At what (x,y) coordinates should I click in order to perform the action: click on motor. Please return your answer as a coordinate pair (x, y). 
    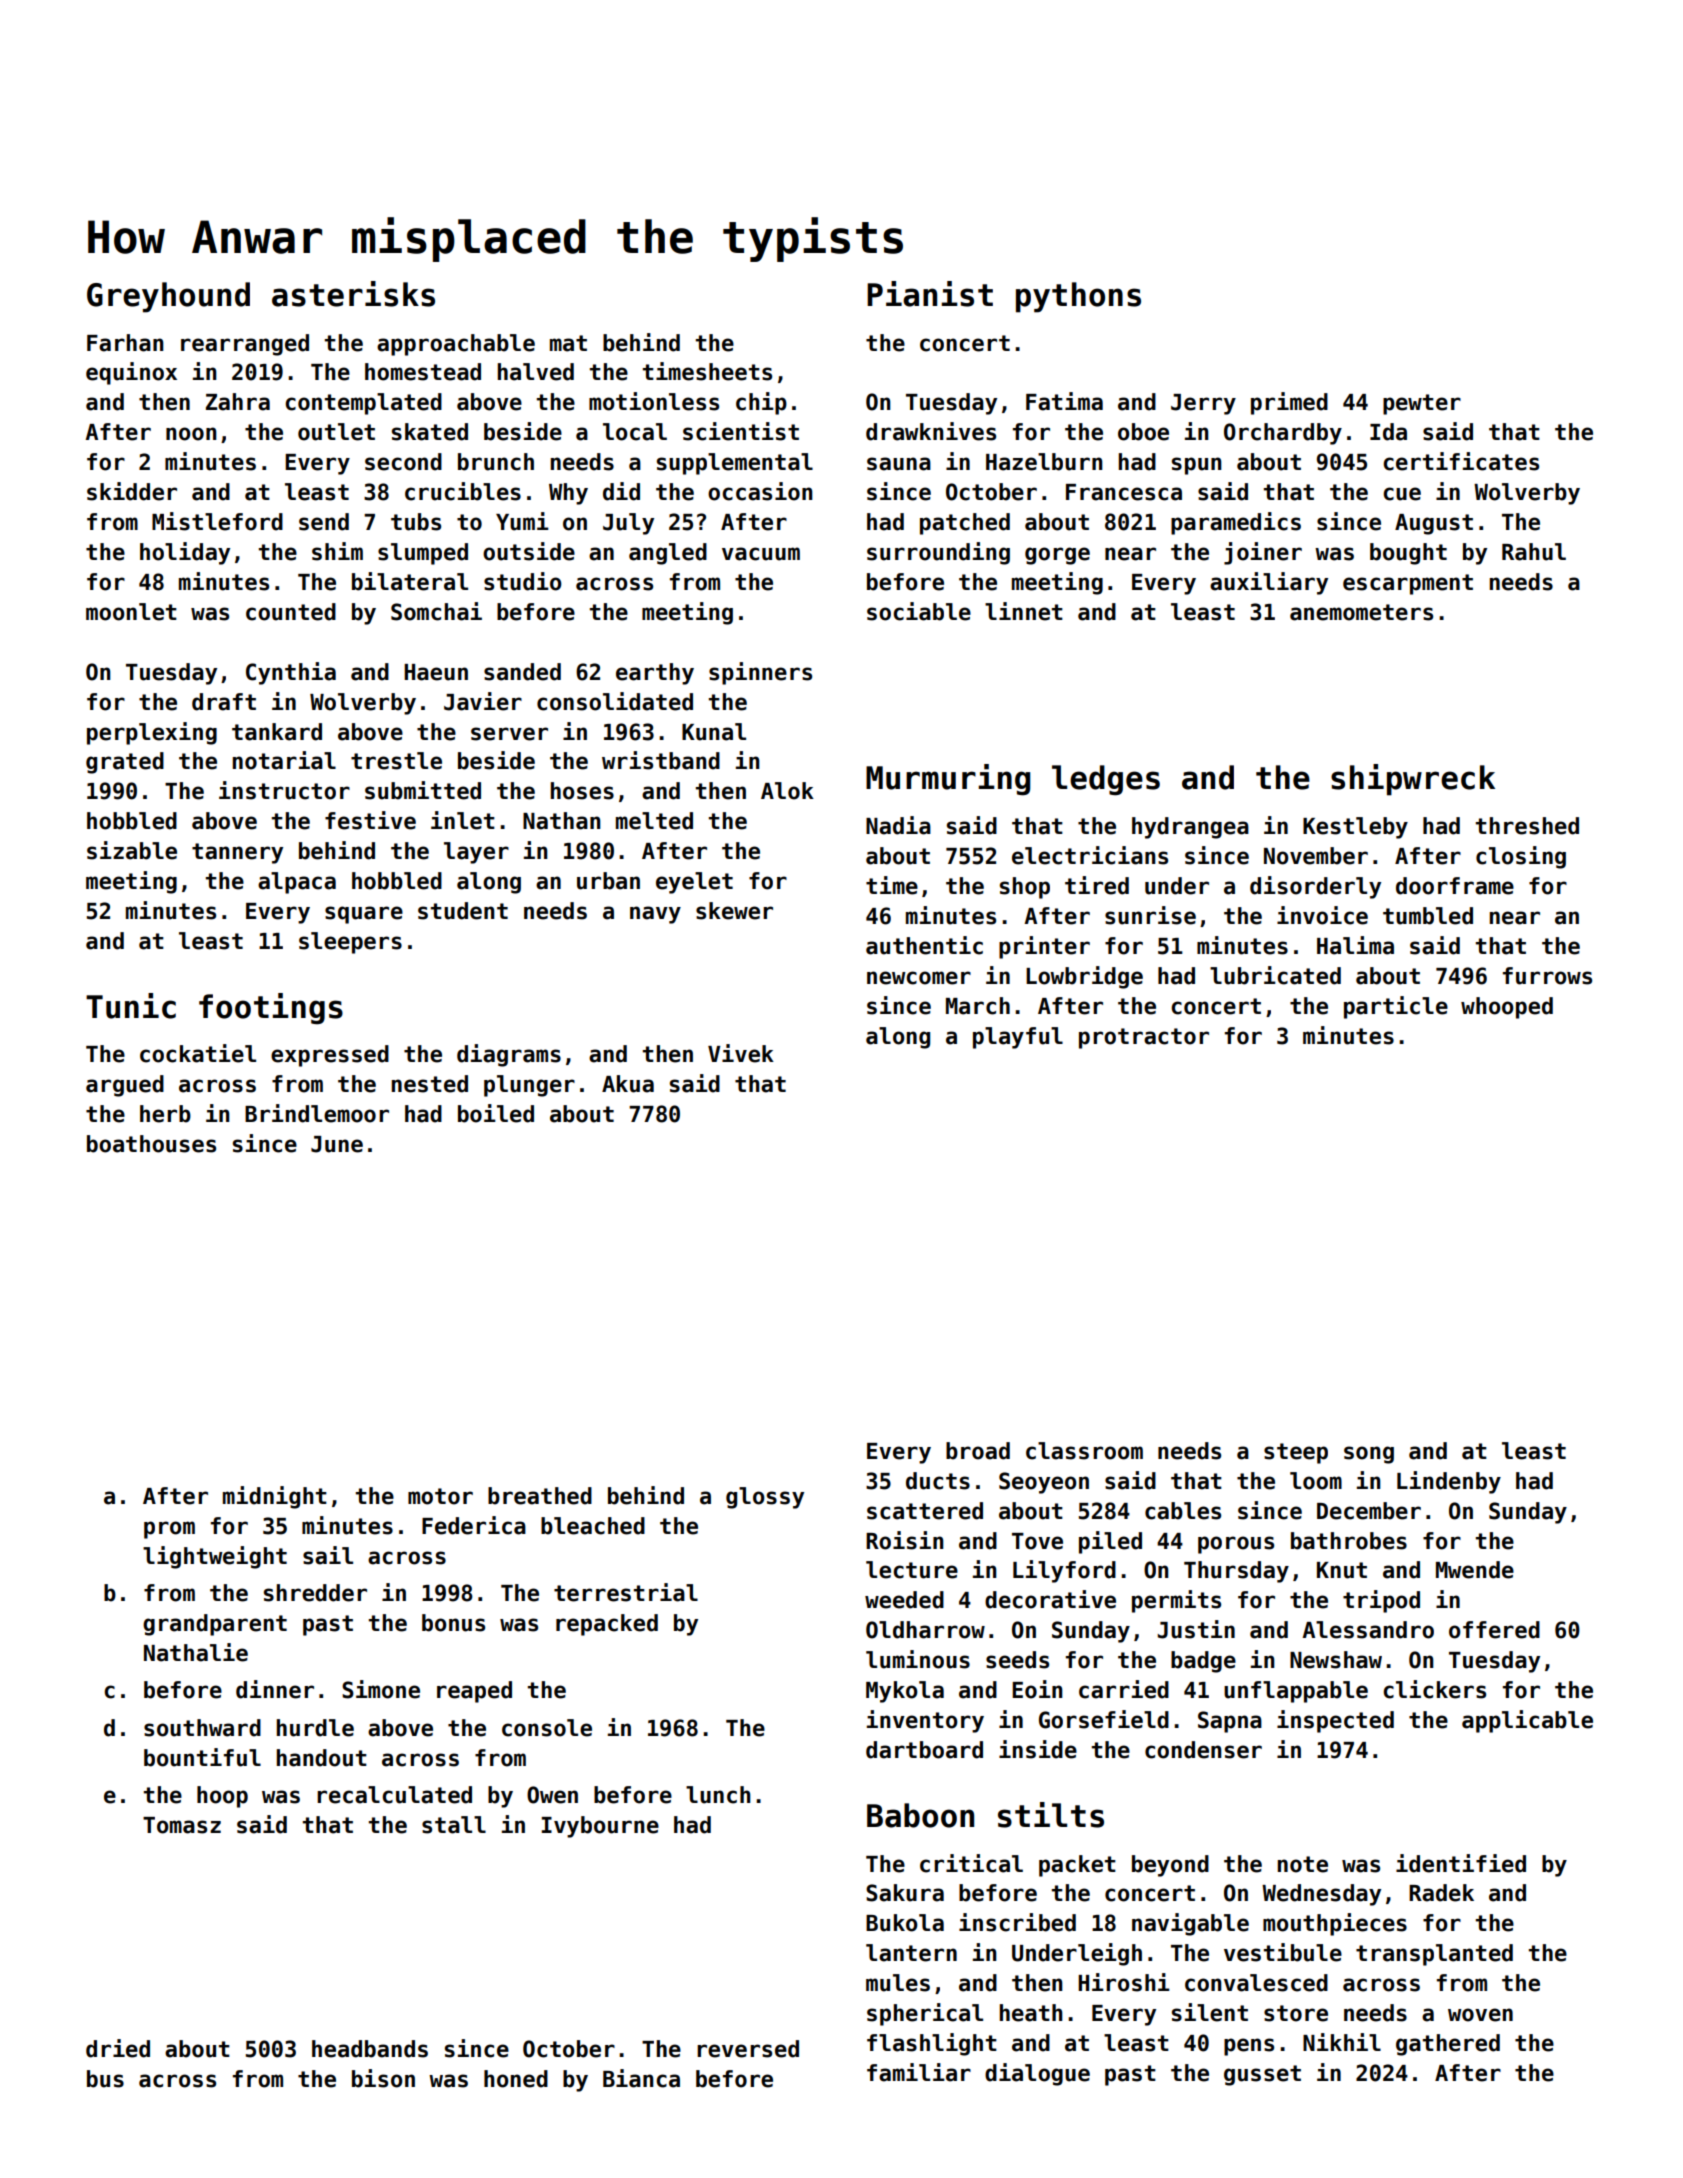
    Looking at the image, I should click on (440, 1496).
